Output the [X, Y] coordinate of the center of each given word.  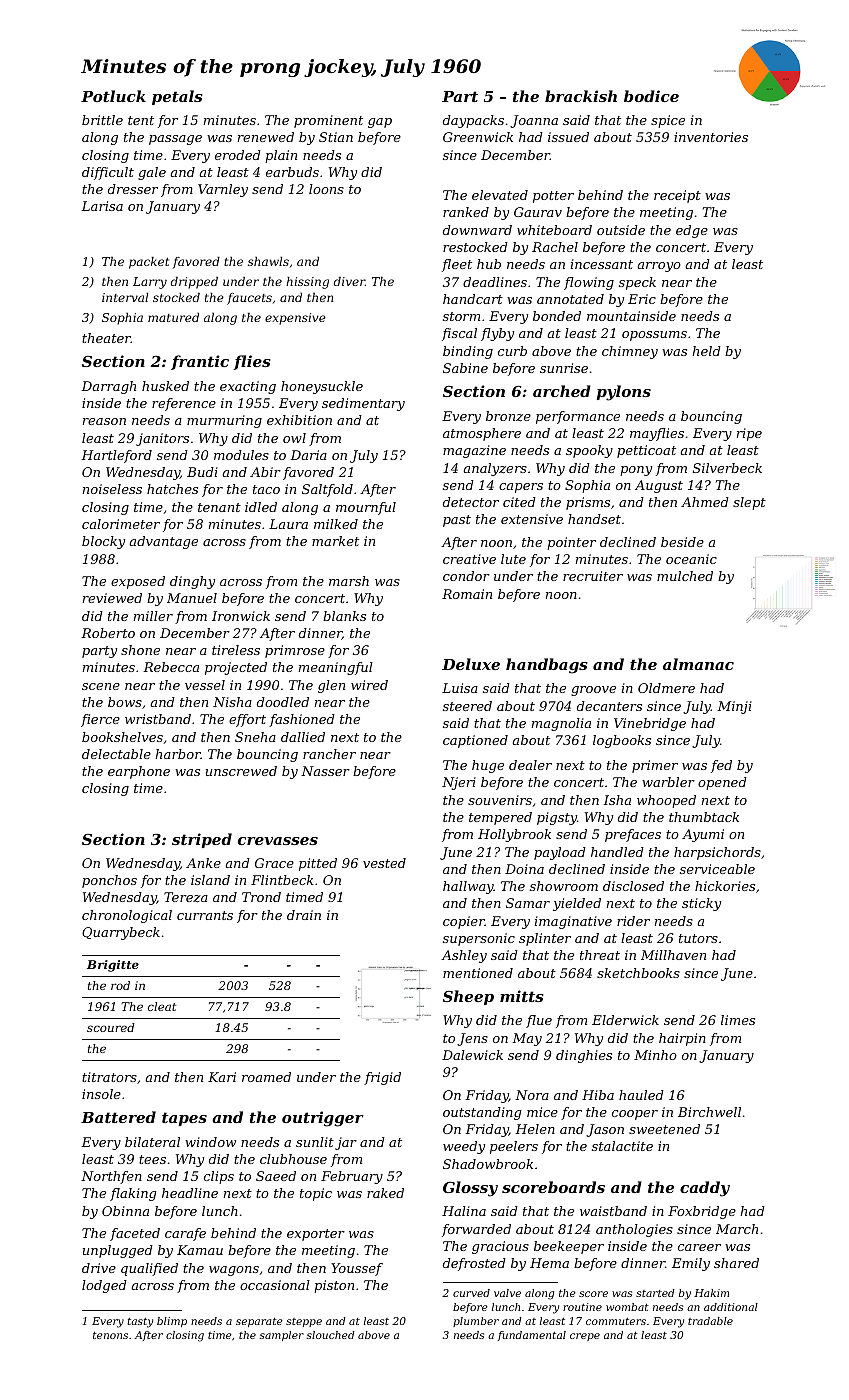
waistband [613, 1211]
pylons [623, 393]
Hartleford [116, 456]
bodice [651, 96]
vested [384, 863]
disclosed [633, 886]
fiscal [459, 334]
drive [99, 1268]
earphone [139, 772]
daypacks [473, 121]
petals [177, 97]
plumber [476, 1322]
